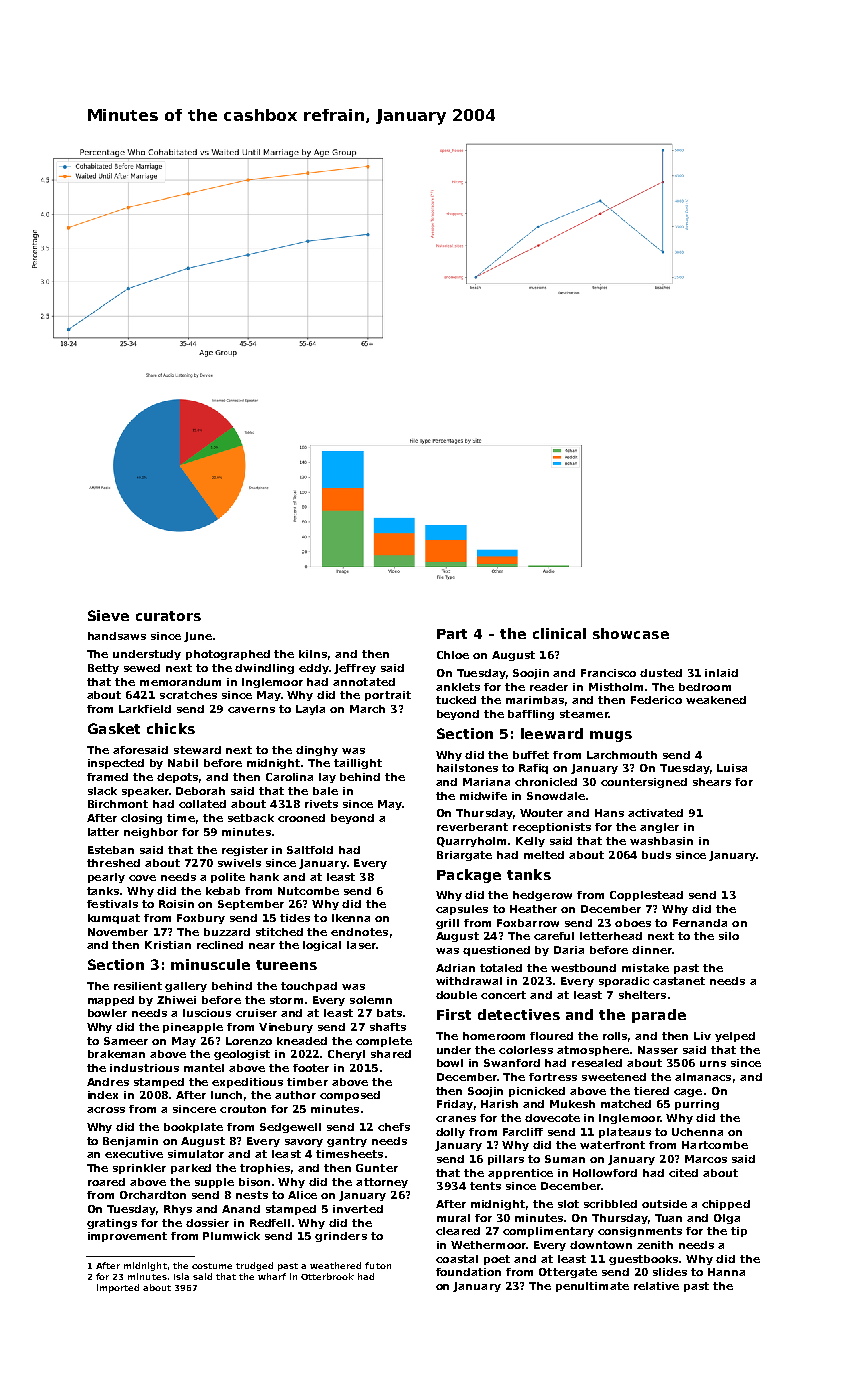 This document has height=1400, width=849. I want to click on shears, so click(712, 782).
